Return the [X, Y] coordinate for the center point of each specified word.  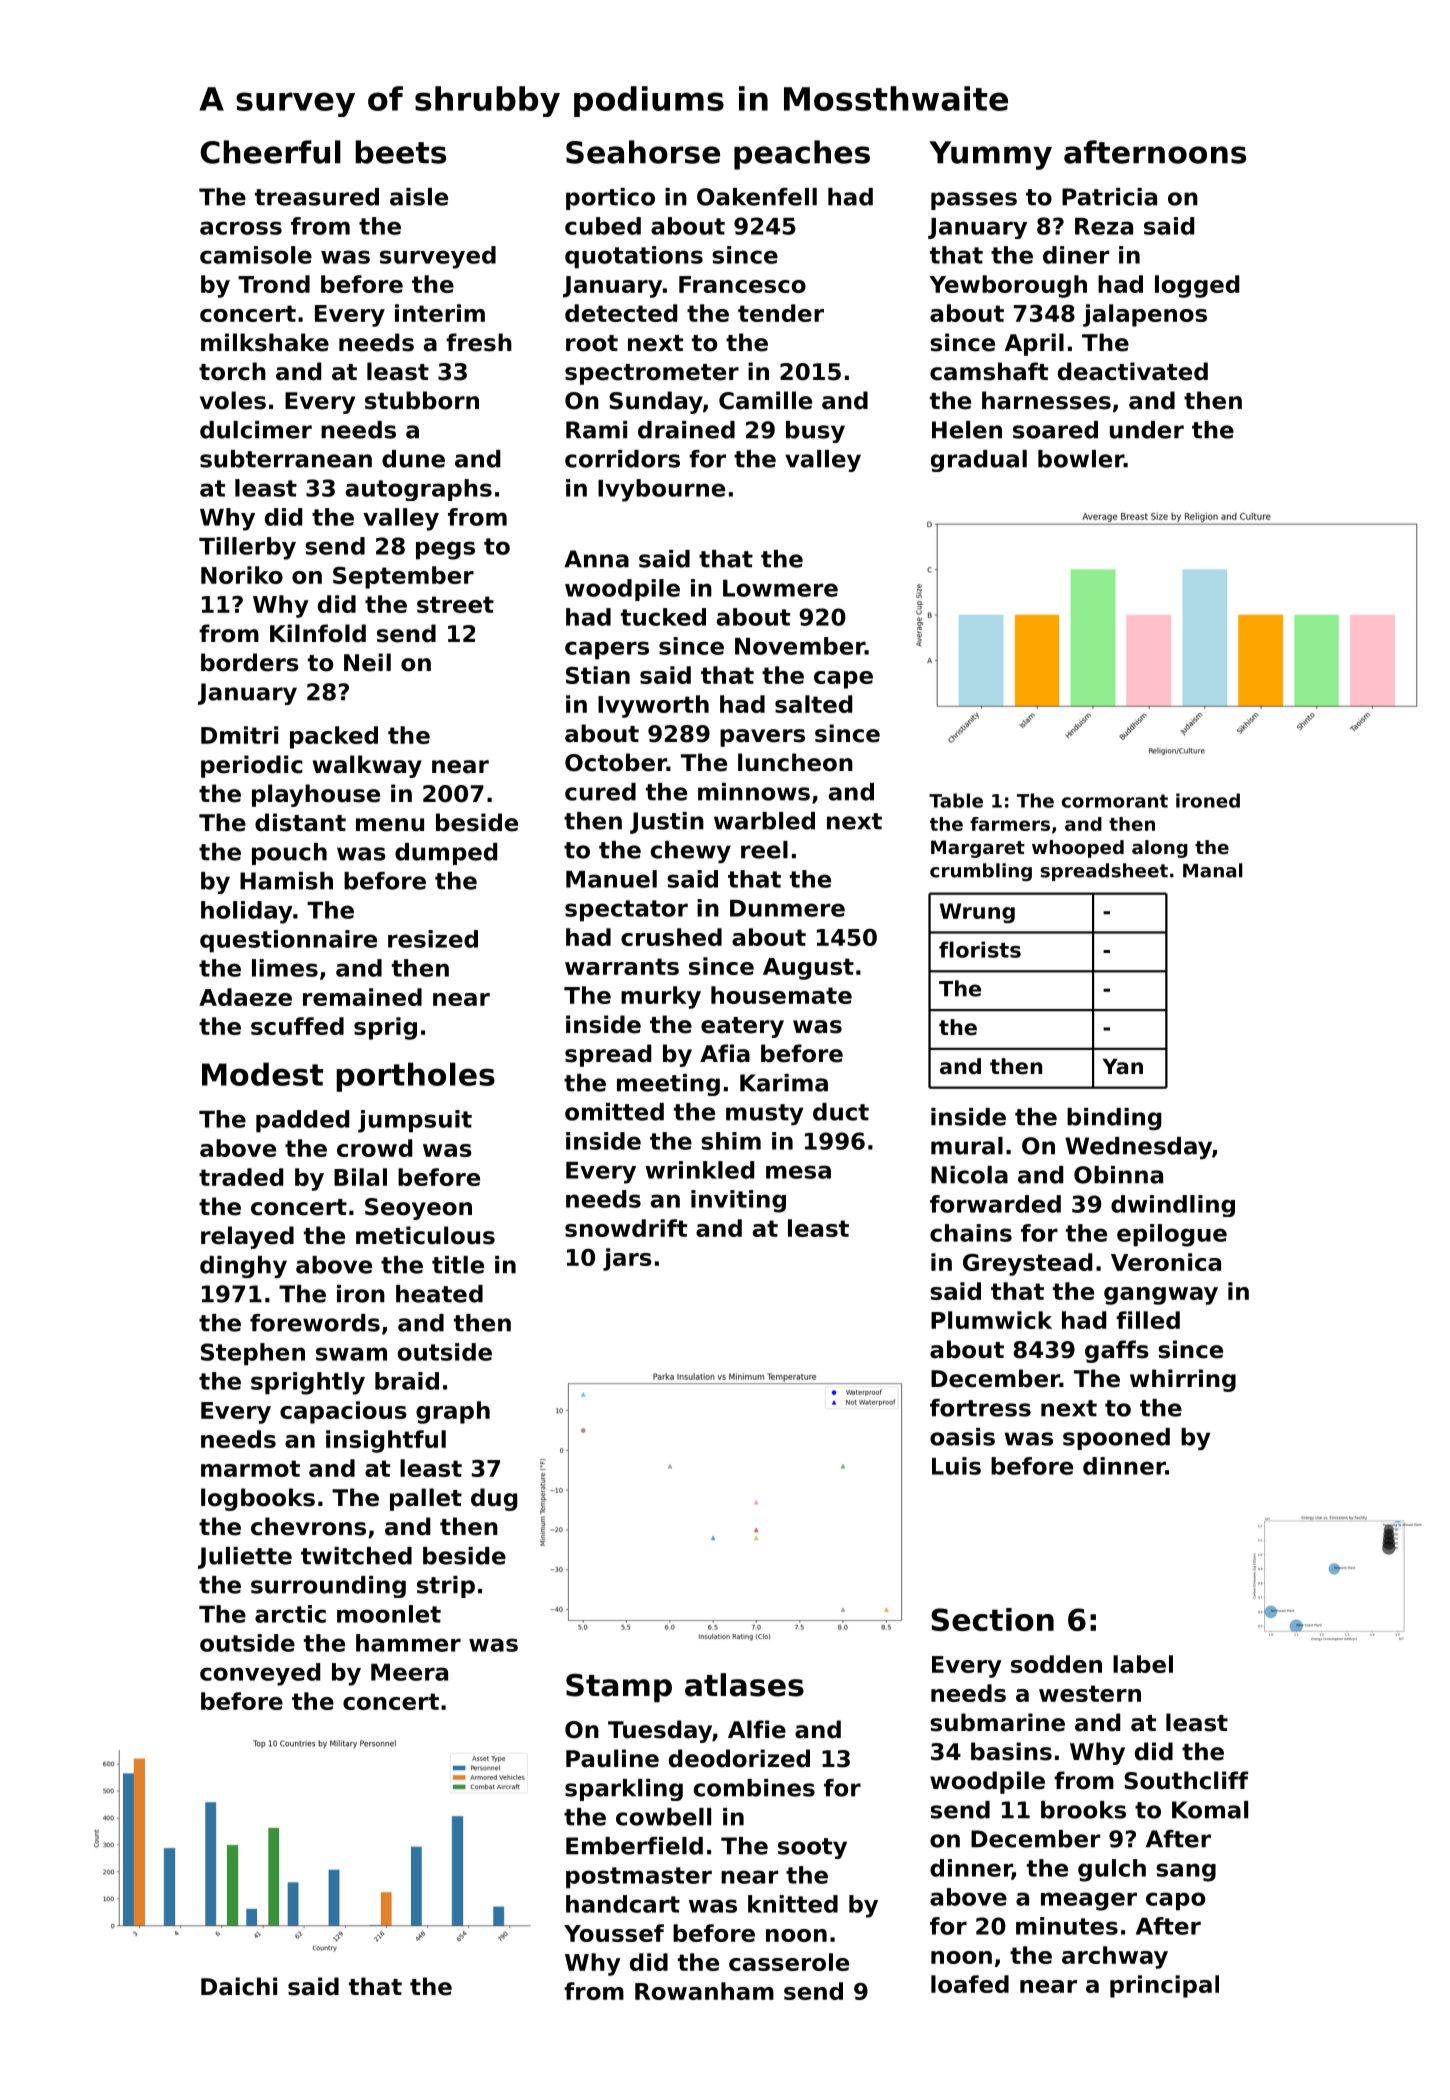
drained [686, 430]
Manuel [611, 879]
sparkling [624, 1790]
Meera [409, 1672]
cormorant [1115, 801]
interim [440, 313]
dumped [446, 854]
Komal [1210, 1810]
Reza [1104, 226]
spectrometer [652, 374]
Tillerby [247, 548]
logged [1197, 286]
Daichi [239, 1986]
